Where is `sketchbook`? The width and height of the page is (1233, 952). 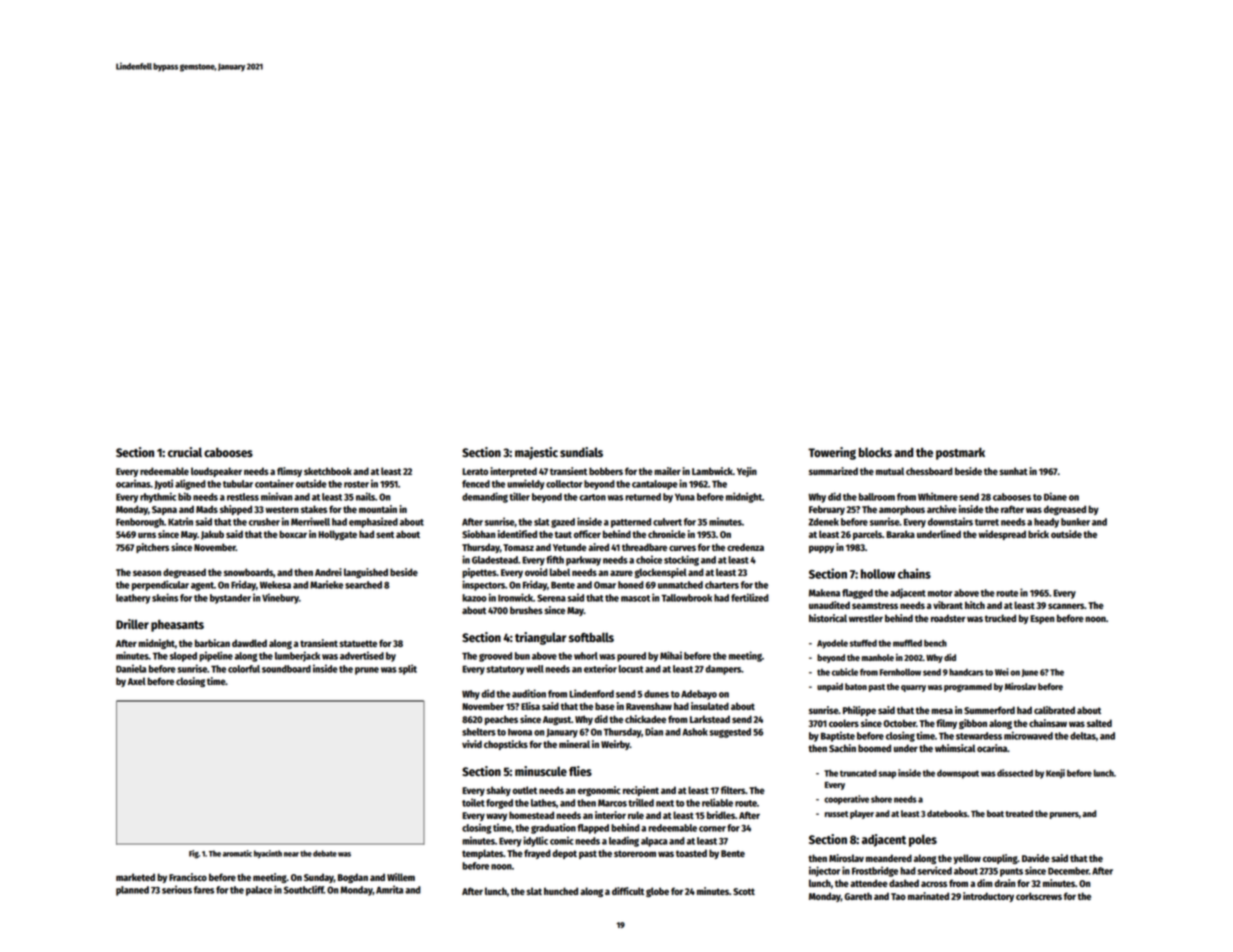
sketchbook is located at coordinates (328, 471).
